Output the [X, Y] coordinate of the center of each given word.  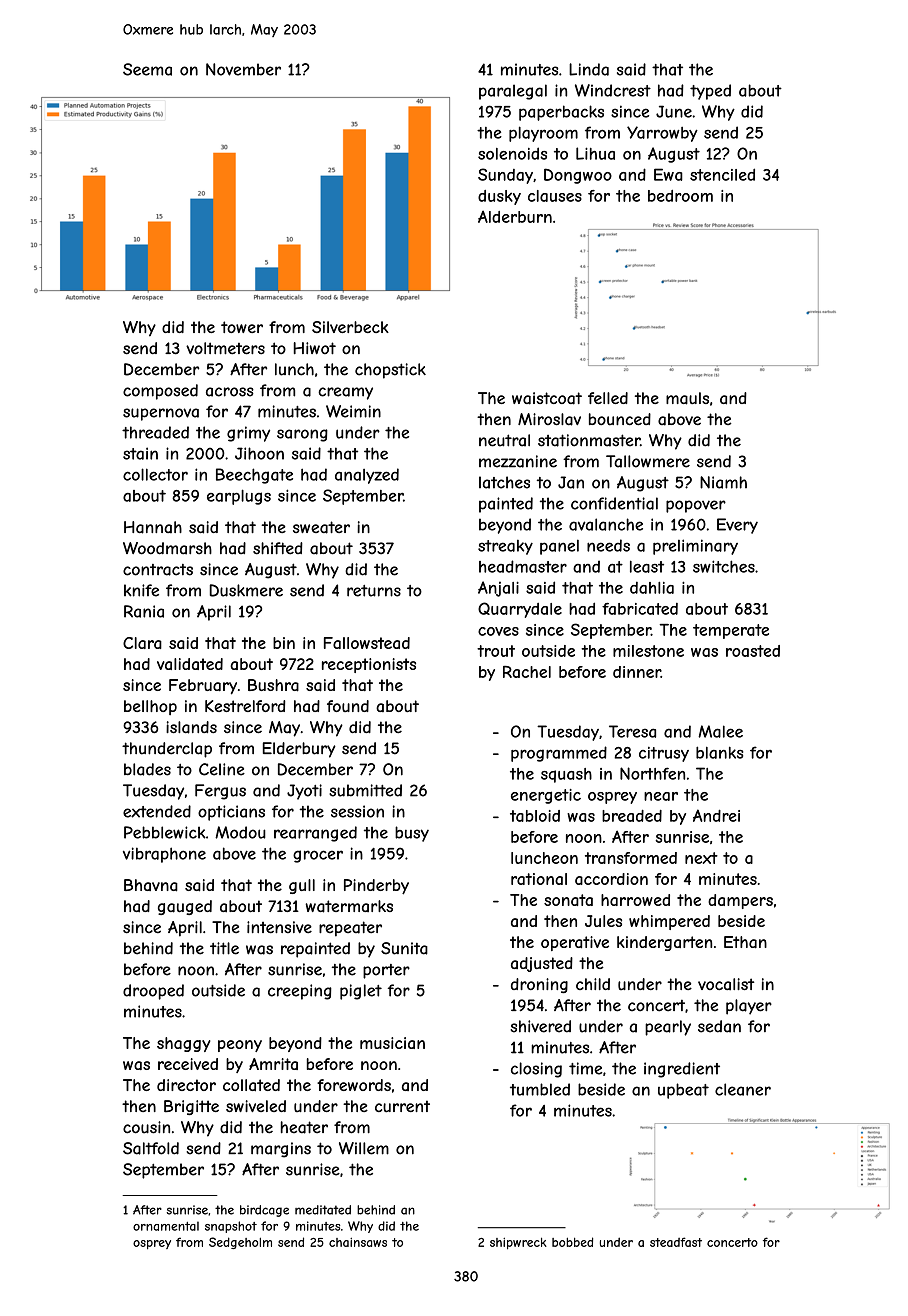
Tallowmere [648, 461]
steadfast [676, 1242]
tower [242, 327]
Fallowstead [367, 643]
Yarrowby [662, 134]
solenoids [512, 153]
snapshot [231, 1227]
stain [140, 453]
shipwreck [518, 1243]
